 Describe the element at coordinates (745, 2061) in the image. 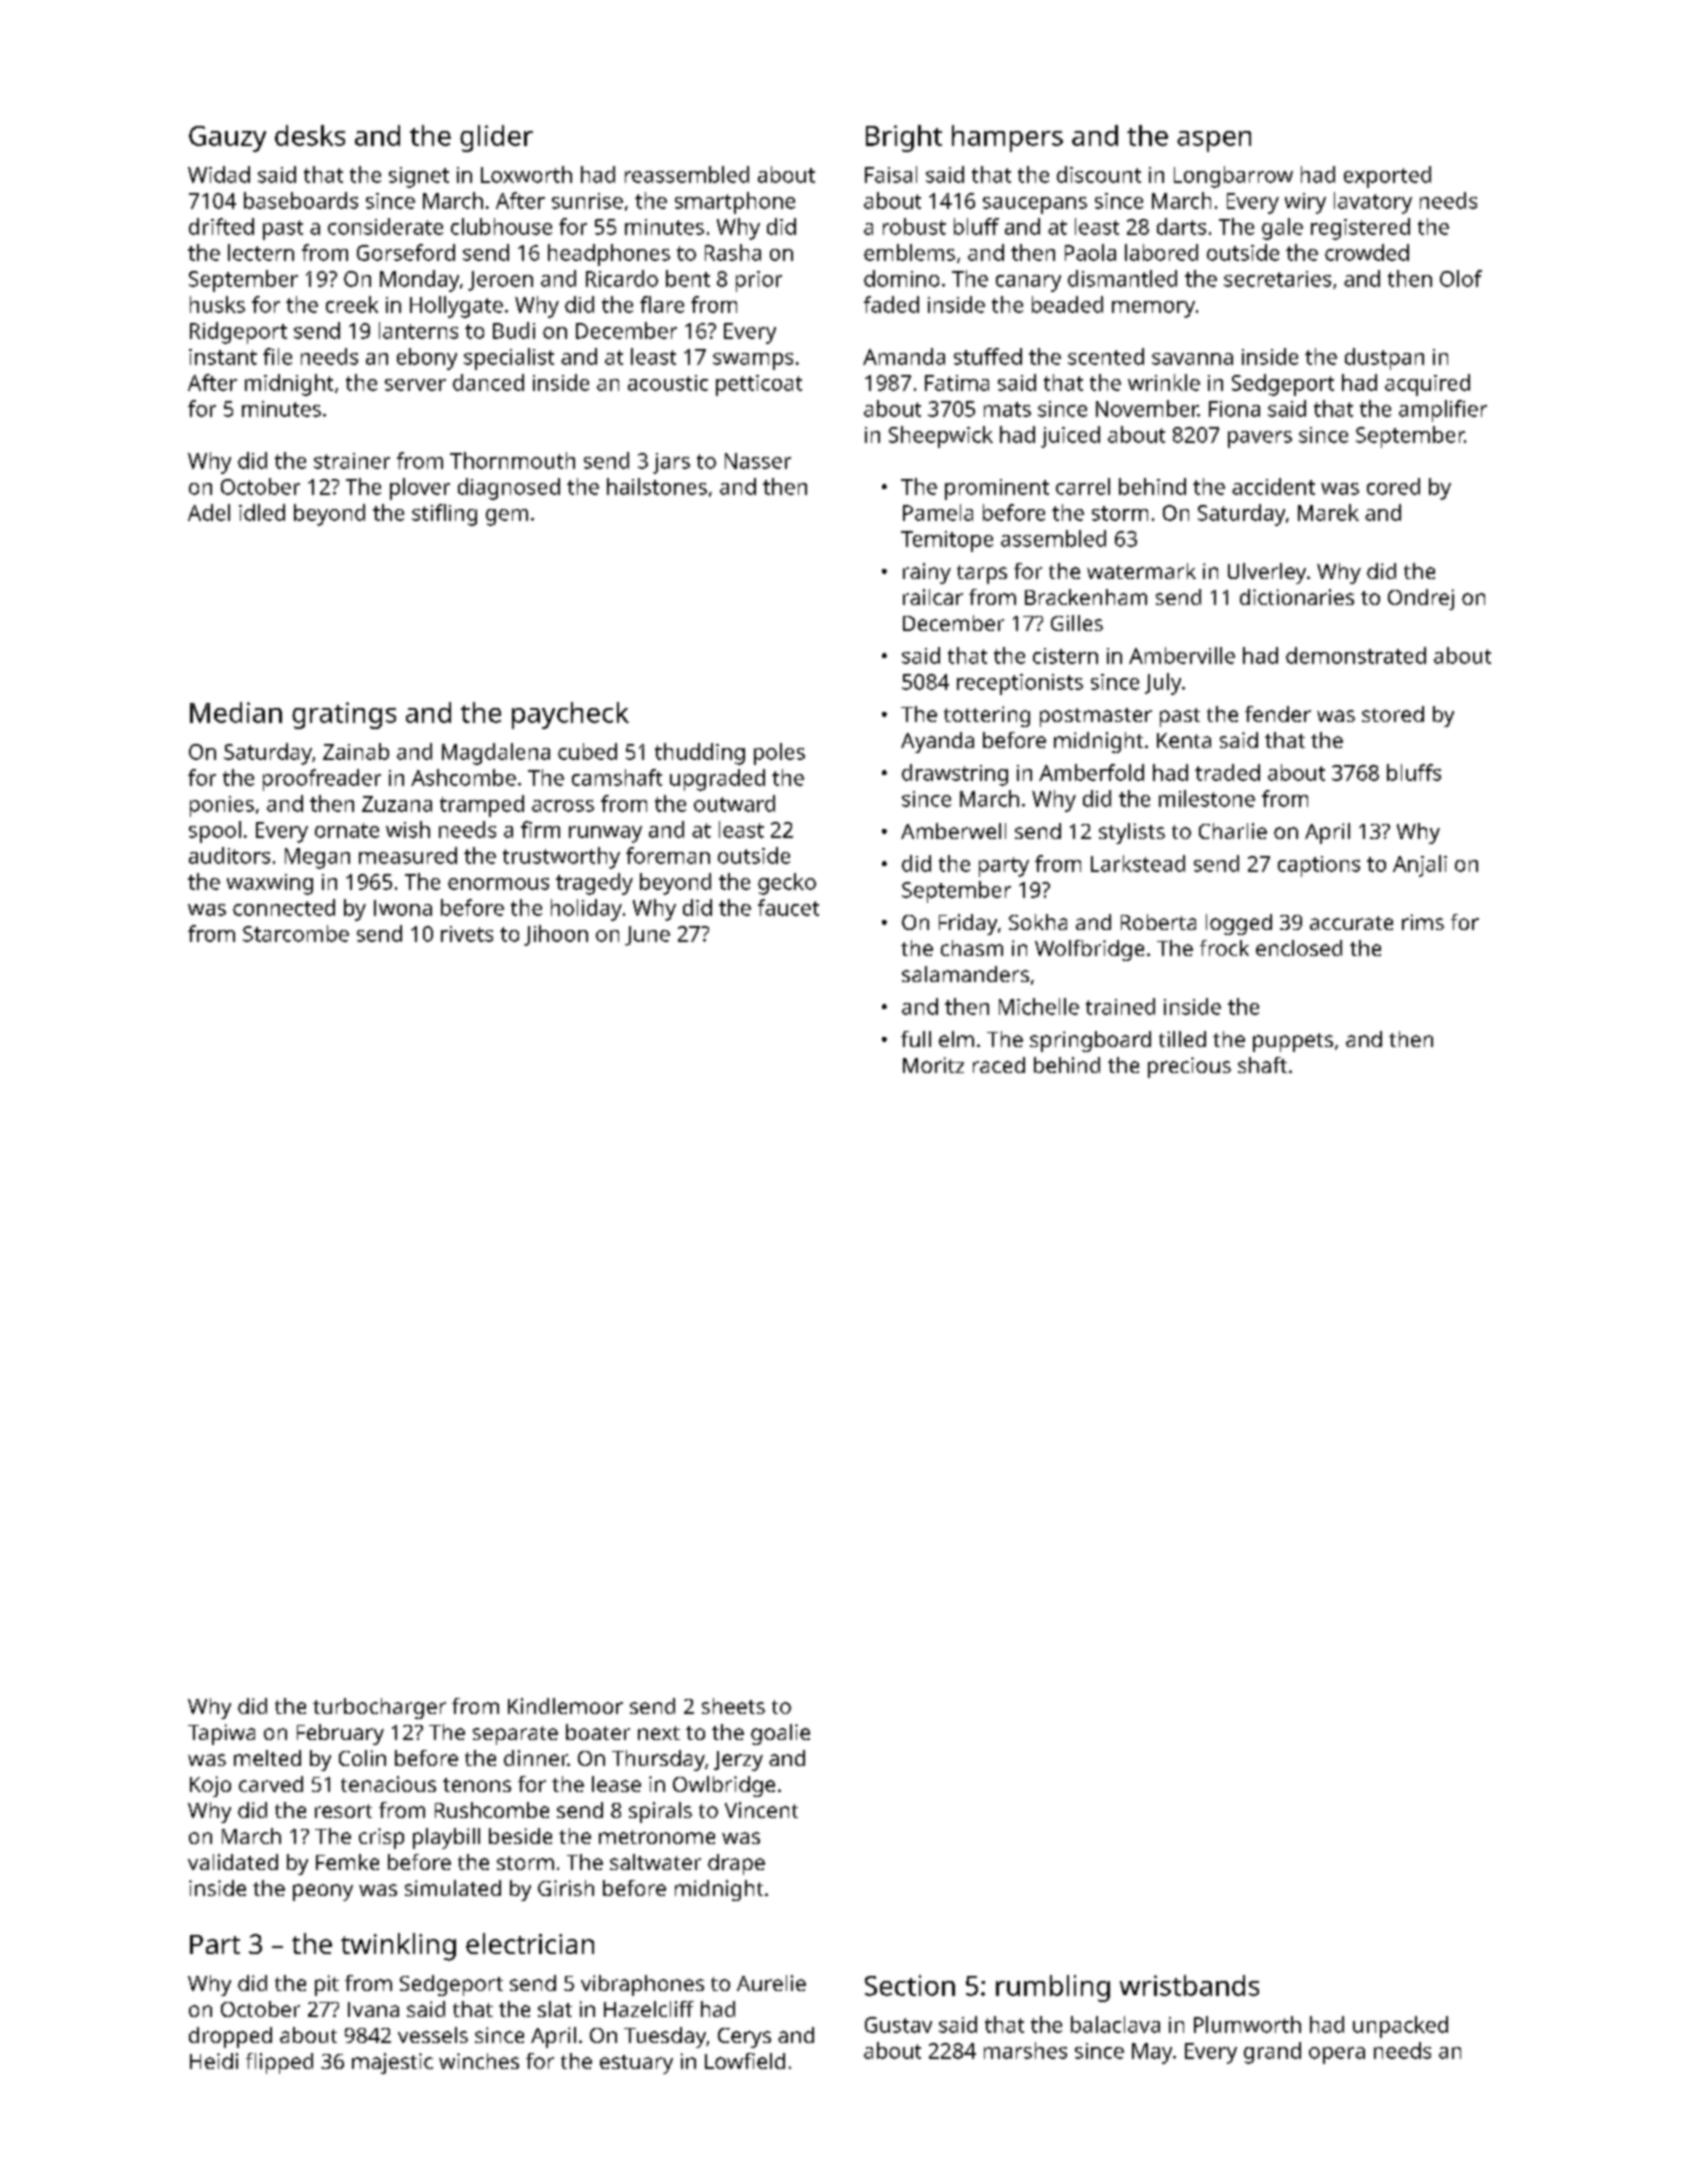

I see `Lowfield` at that location.
